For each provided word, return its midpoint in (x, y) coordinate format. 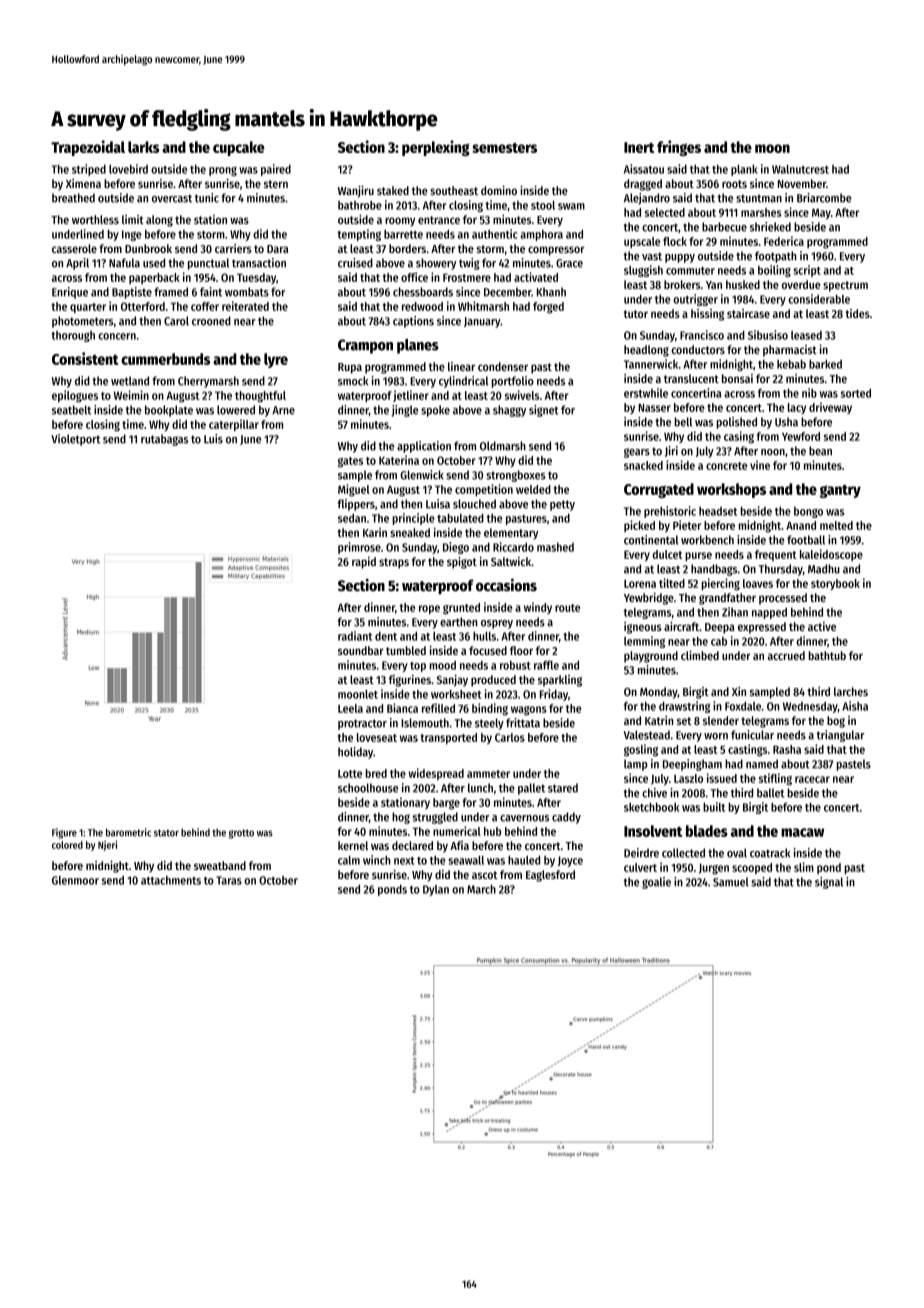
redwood (422, 306)
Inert (639, 147)
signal (829, 883)
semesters (504, 148)
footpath (775, 257)
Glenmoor (75, 880)
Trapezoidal (88, 148)
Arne (283, 410)
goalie (656, 883)
